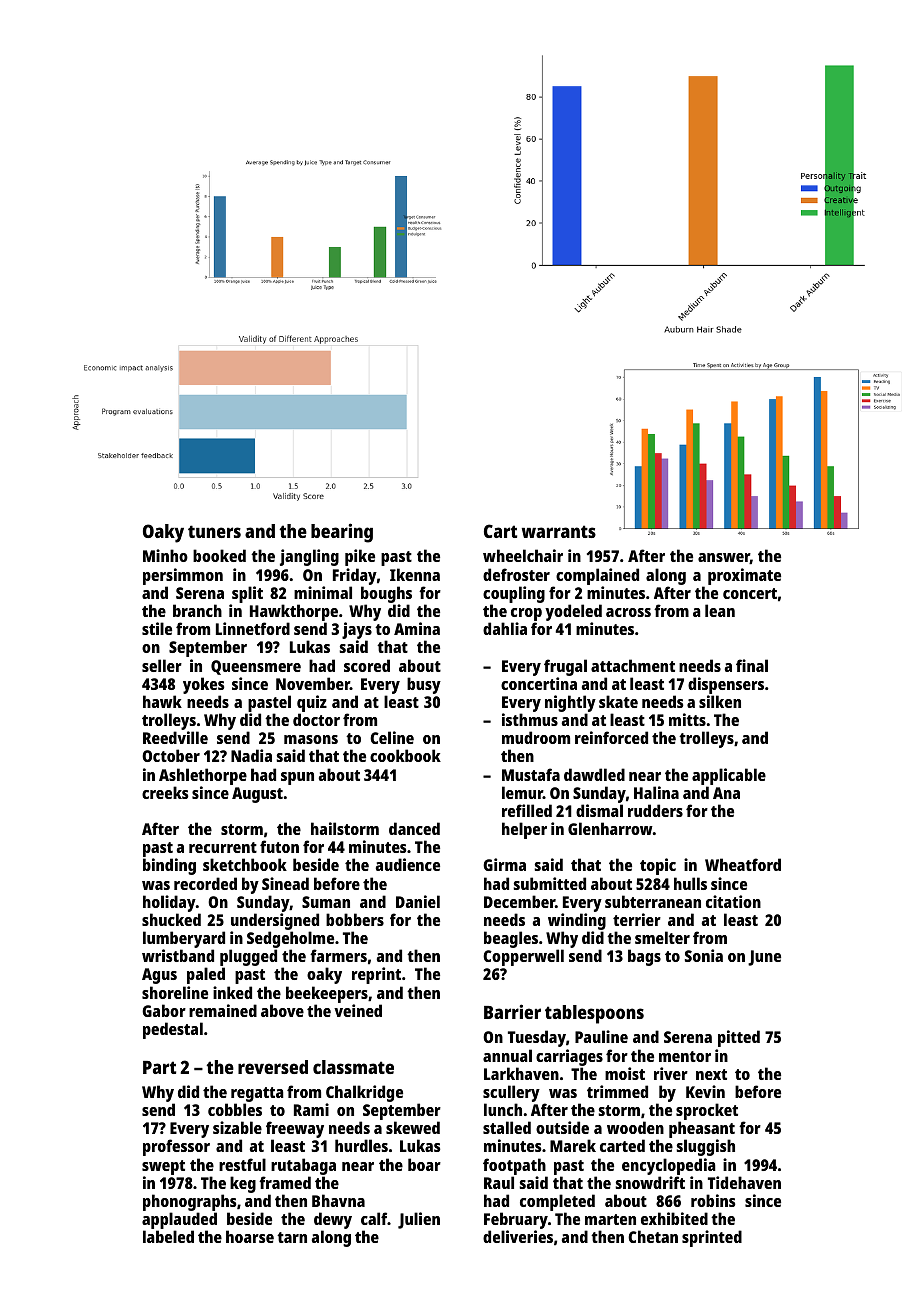 The height and width of the image is (1314, 924). Describe the element at coordinates (744, 576) in the image. I see `proximate` at that location.
